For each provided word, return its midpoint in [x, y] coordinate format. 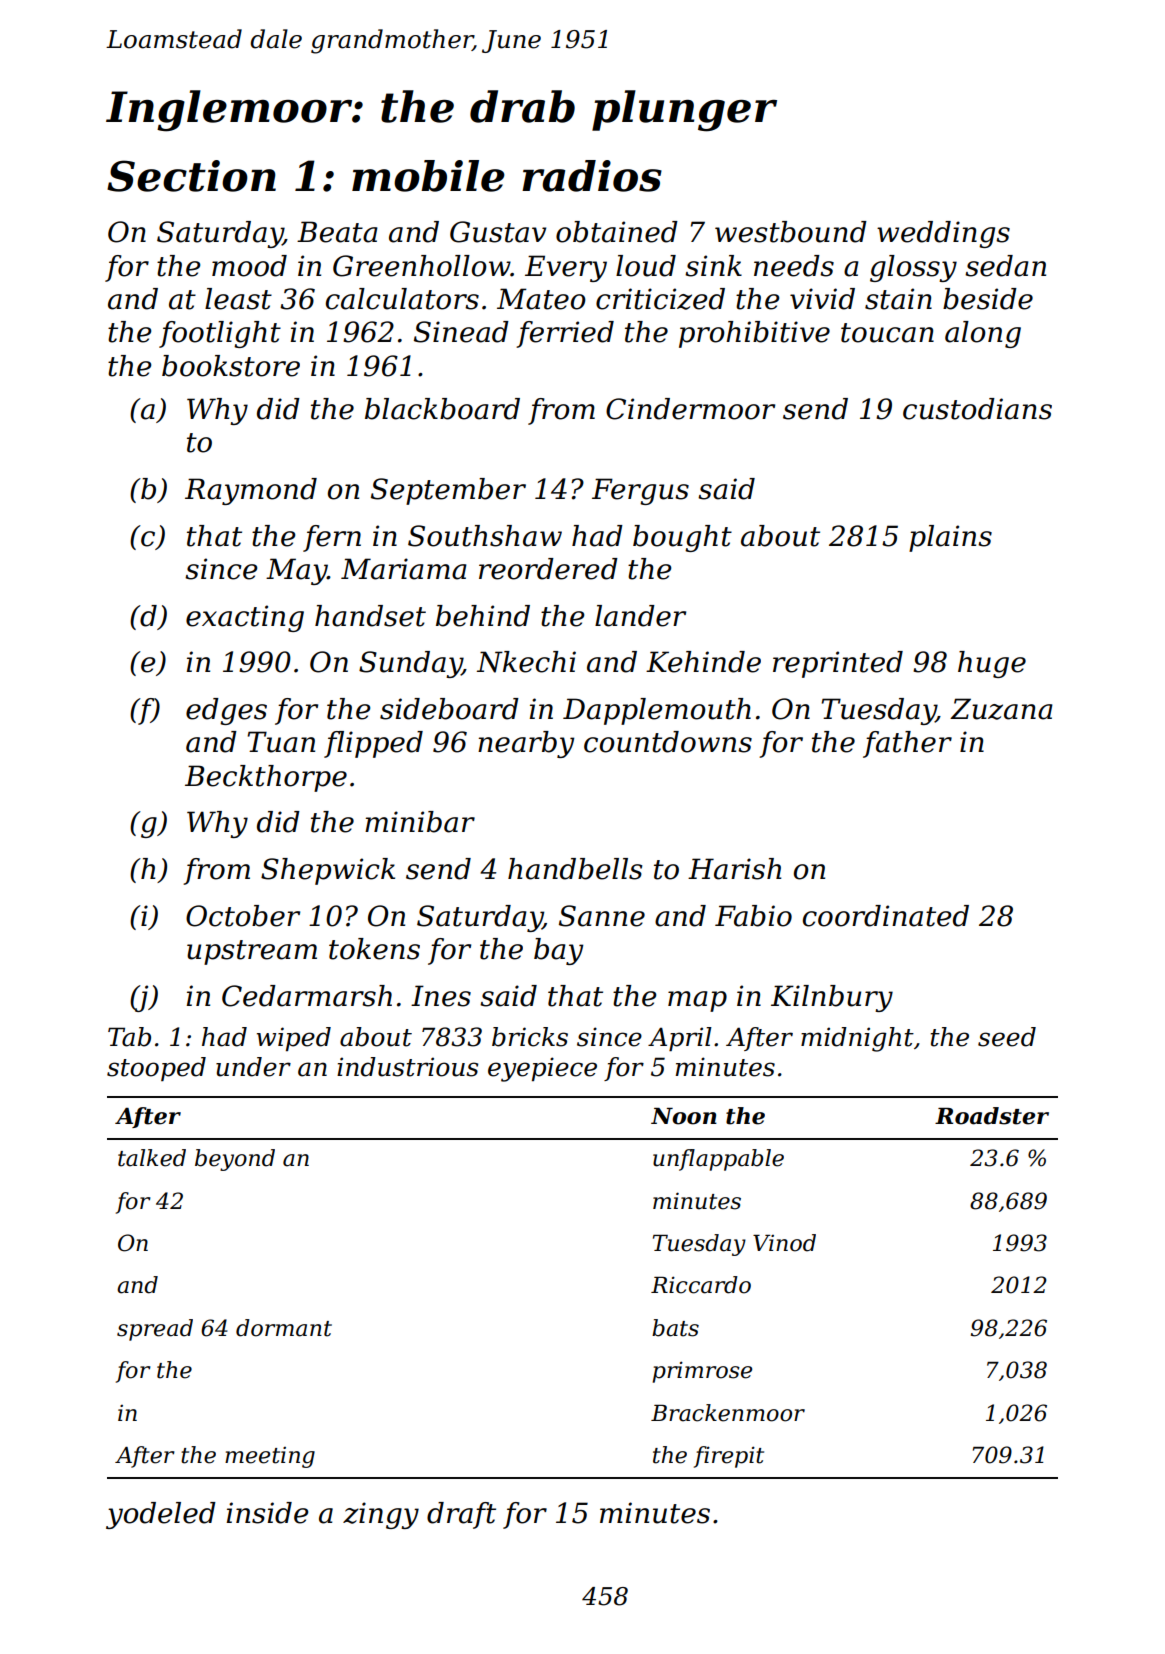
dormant [284, 1328]
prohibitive [754, 334]
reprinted [838, 664]
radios [592, 176]
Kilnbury [832, 998]
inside [267, 1513]
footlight [220, 334]
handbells [575, 869]
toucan [887, 333]
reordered [548, 569]
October [243, 916]
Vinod [784, 1243]
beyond [235, 1160]
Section [191, 176]
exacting [245, 618]
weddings [943, 234]
